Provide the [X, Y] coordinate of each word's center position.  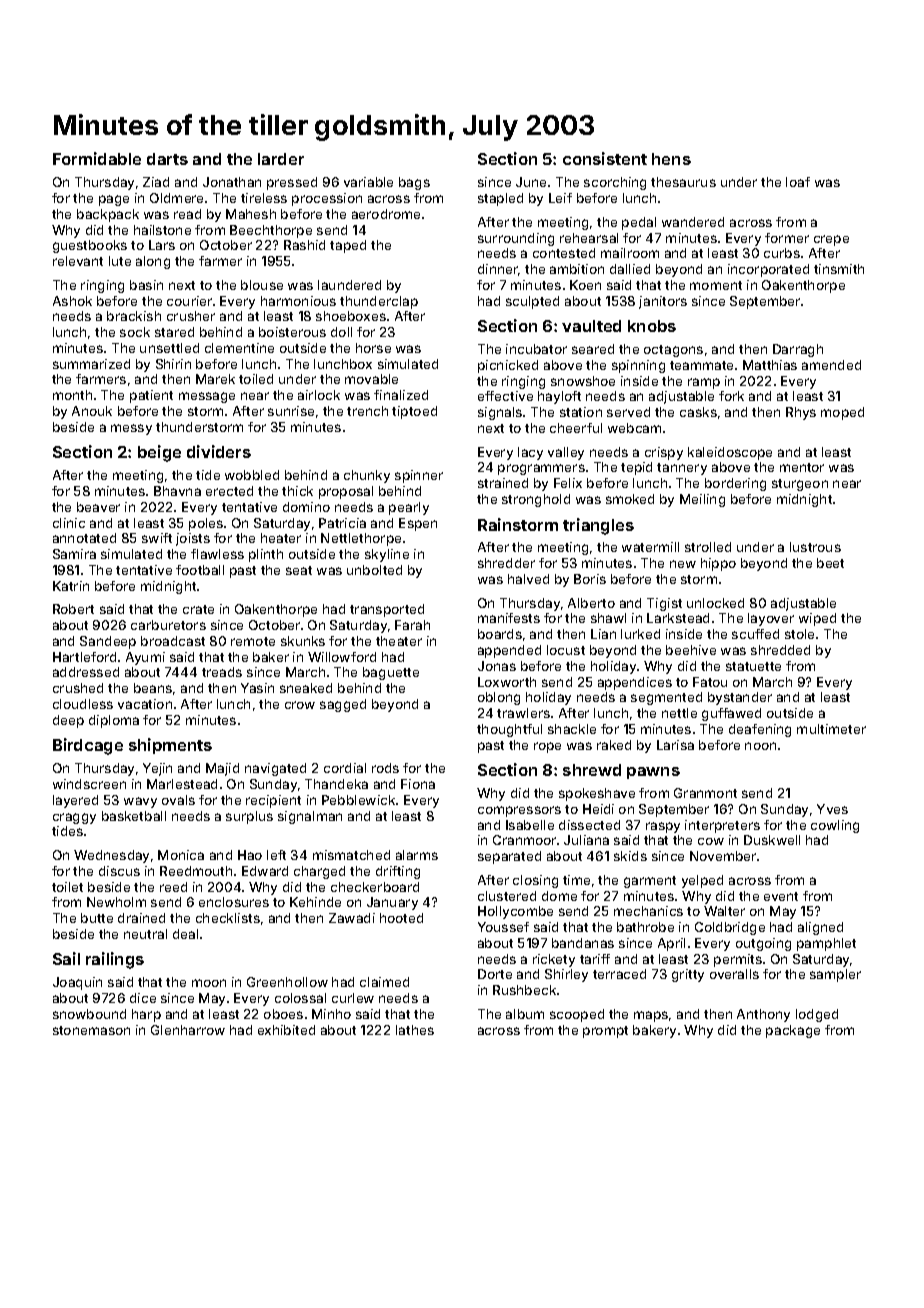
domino [306, 507]
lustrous [815, 547]
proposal [346, 492]
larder [281, 159]
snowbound [89, 1014]
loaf [798, 182]
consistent [605, 158]
